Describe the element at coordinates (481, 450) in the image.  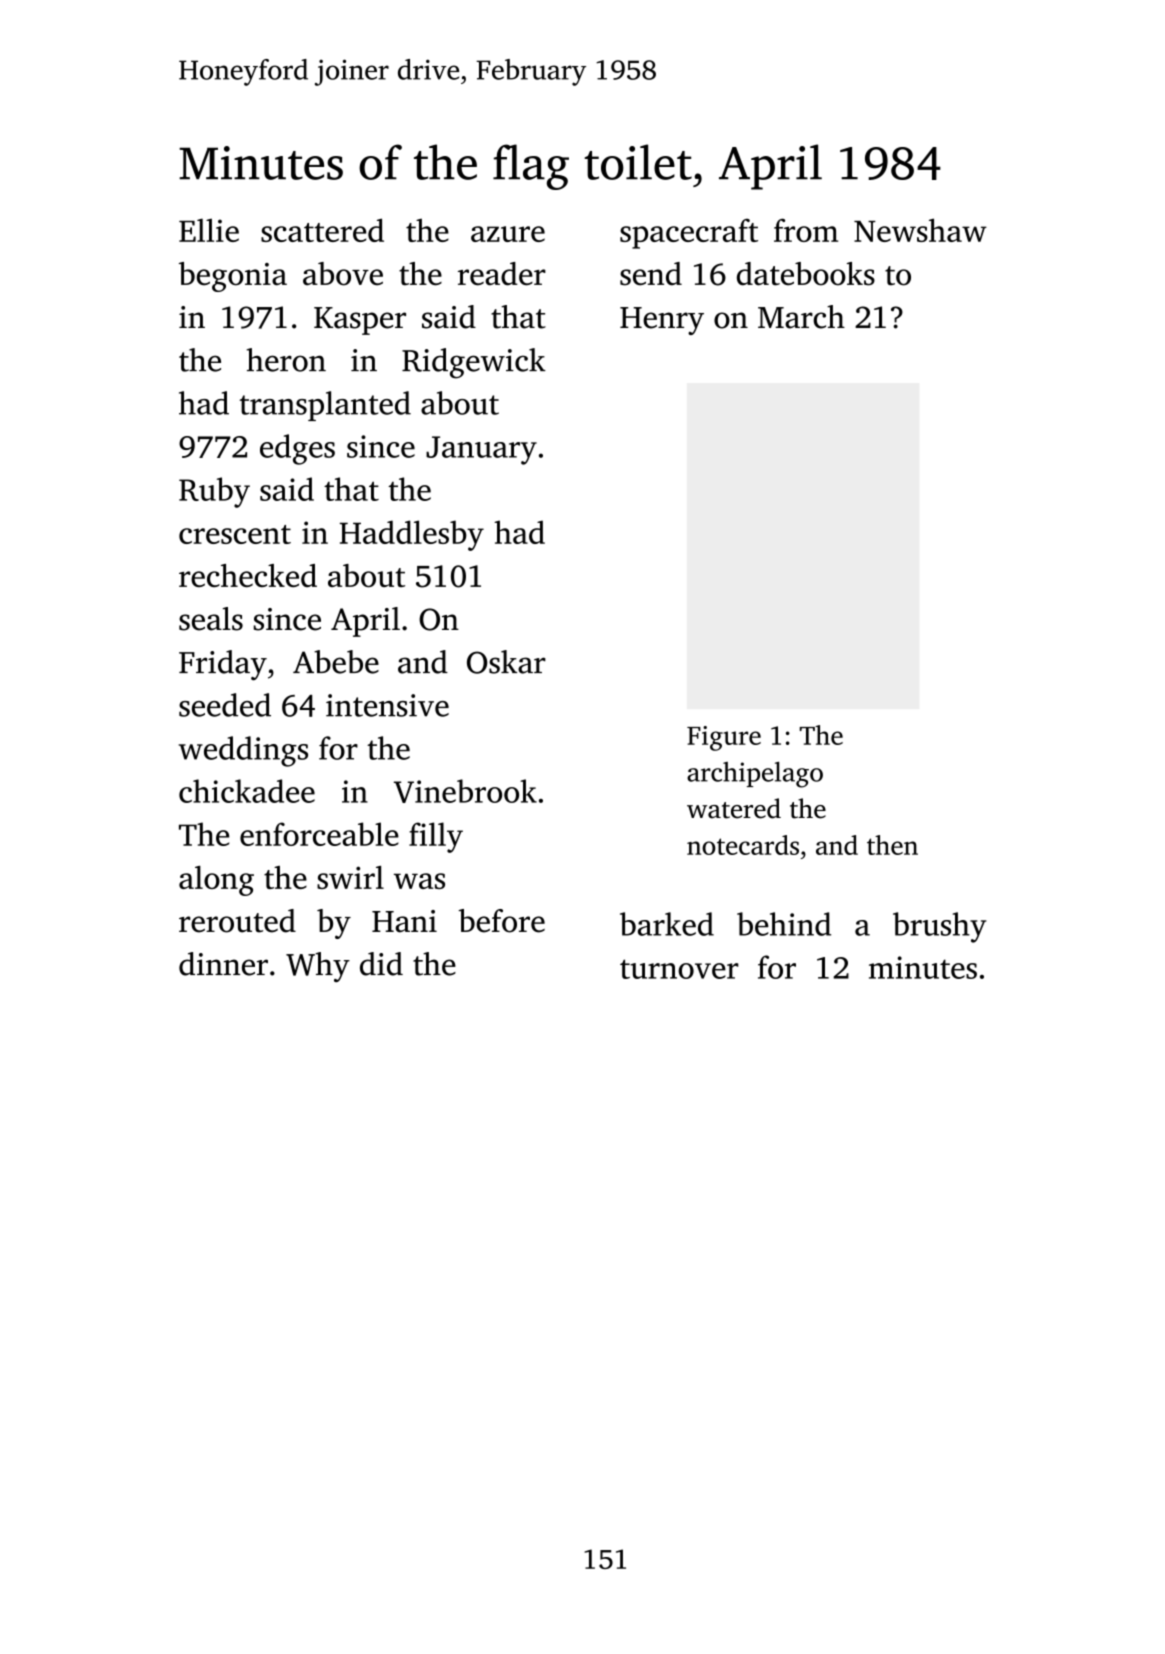
I see `January` at that location.
